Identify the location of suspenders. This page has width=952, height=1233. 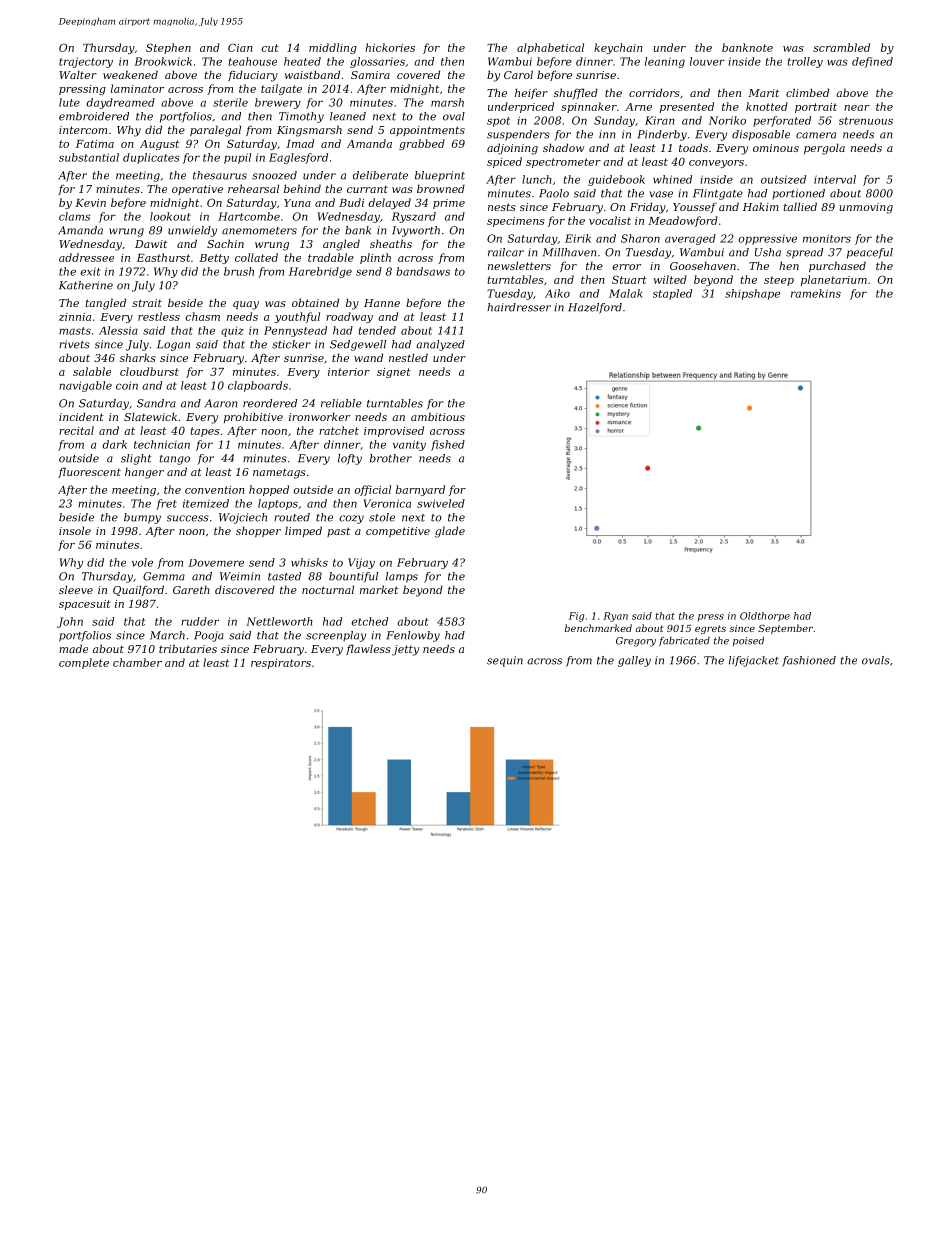
(518, 135).
